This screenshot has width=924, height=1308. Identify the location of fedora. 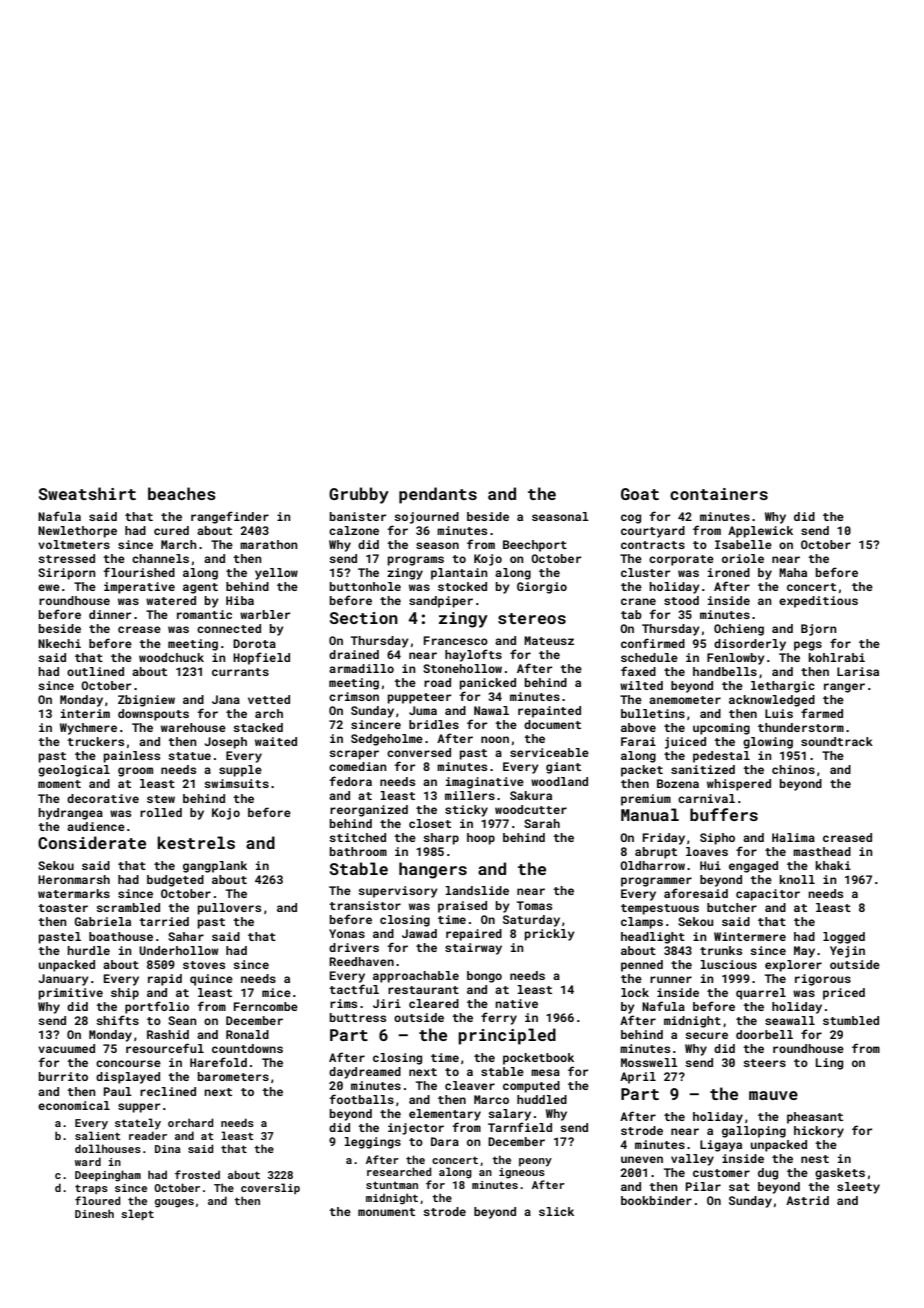
(350, 781).
